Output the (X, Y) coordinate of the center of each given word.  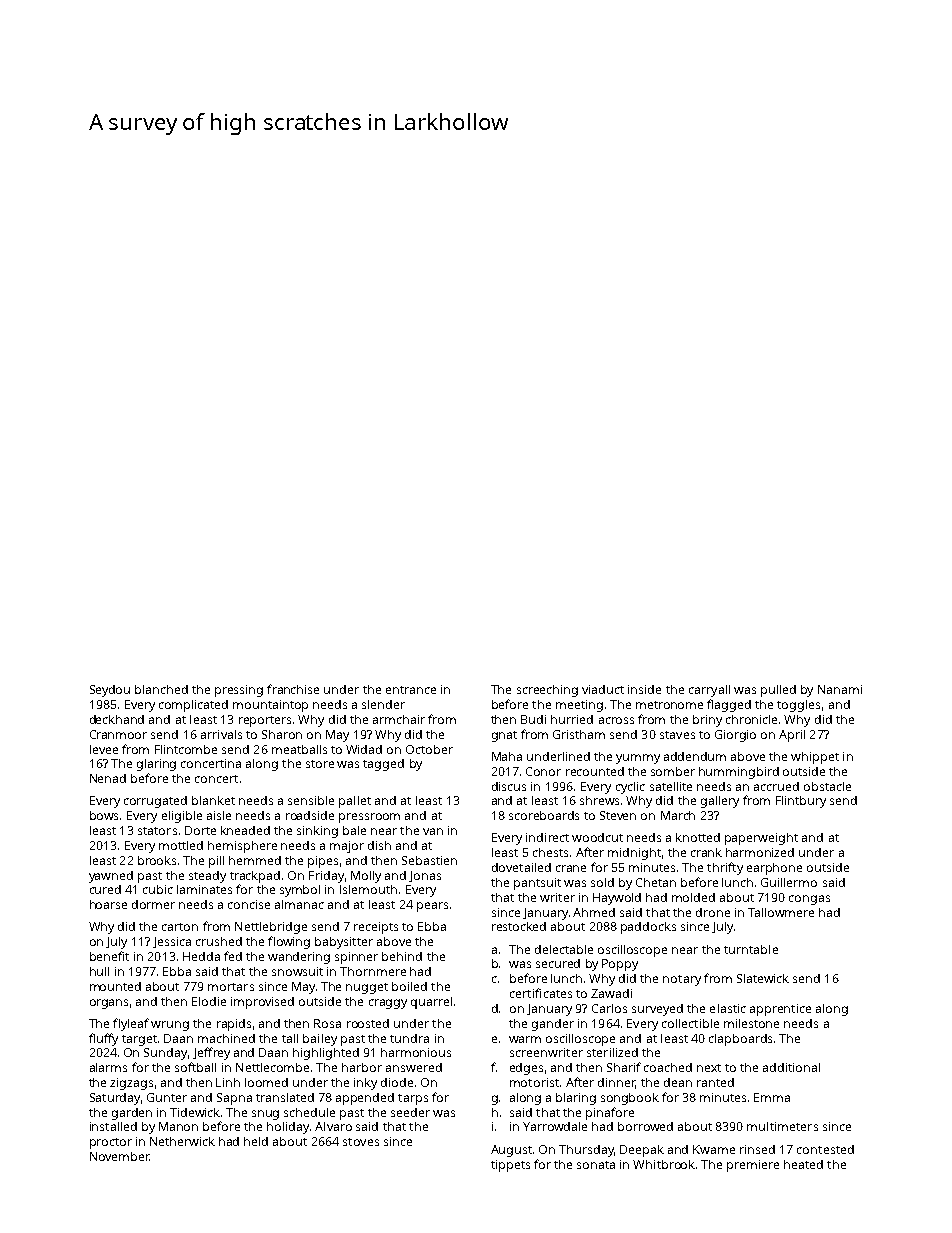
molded (693, 897)
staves (677, 735)
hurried (572, 719)
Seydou (110, 691)
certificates (541, 993)
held (256, 1141)
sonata (596, 1165)
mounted (115, 986)
